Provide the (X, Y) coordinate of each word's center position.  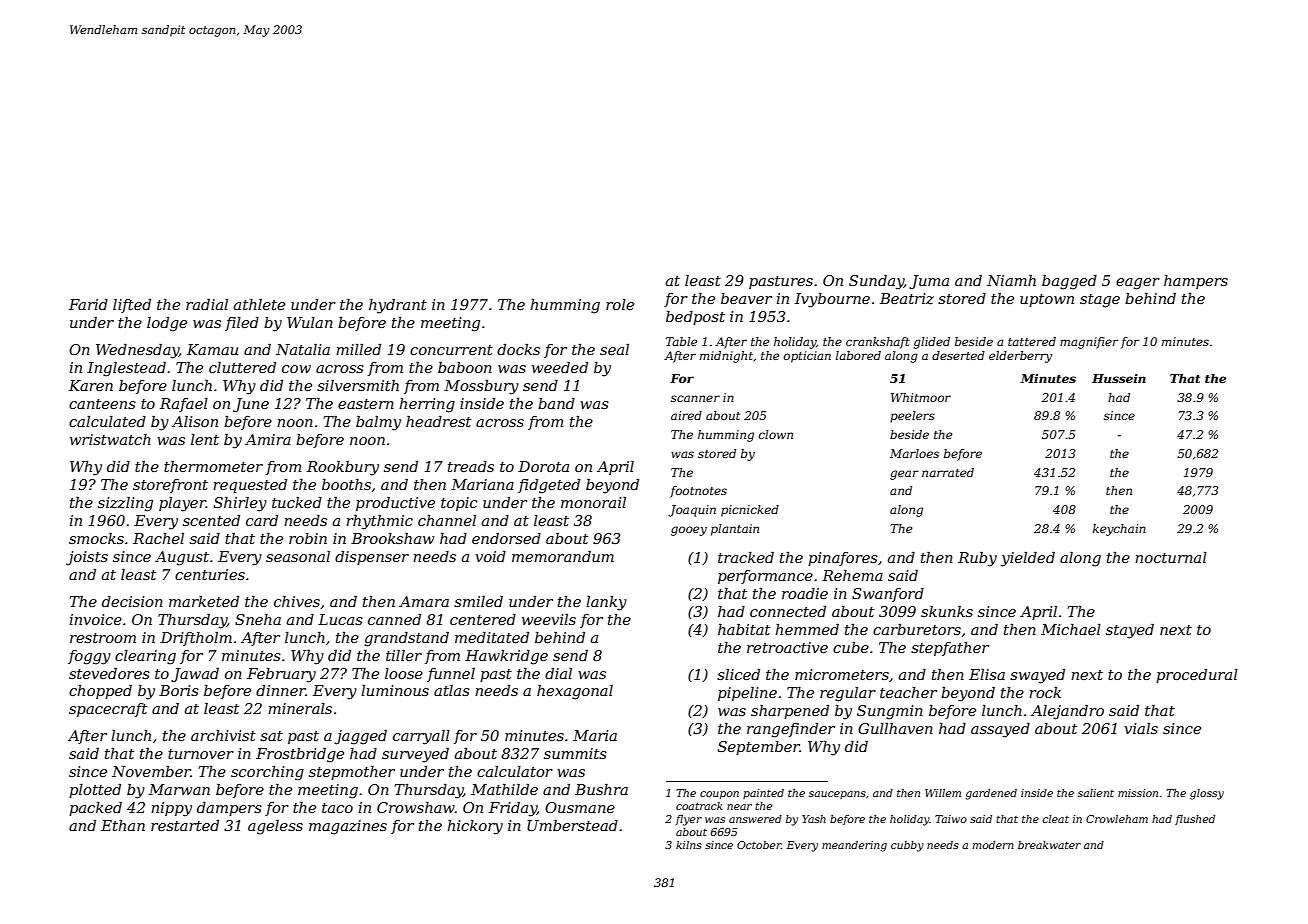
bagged (1069, 282)
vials (1141, 728)
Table (681, 341)
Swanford (888, 595)
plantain (735, 530)
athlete (259, 304)
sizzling (125, 504)
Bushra (601, 789)
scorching (267, 773)
